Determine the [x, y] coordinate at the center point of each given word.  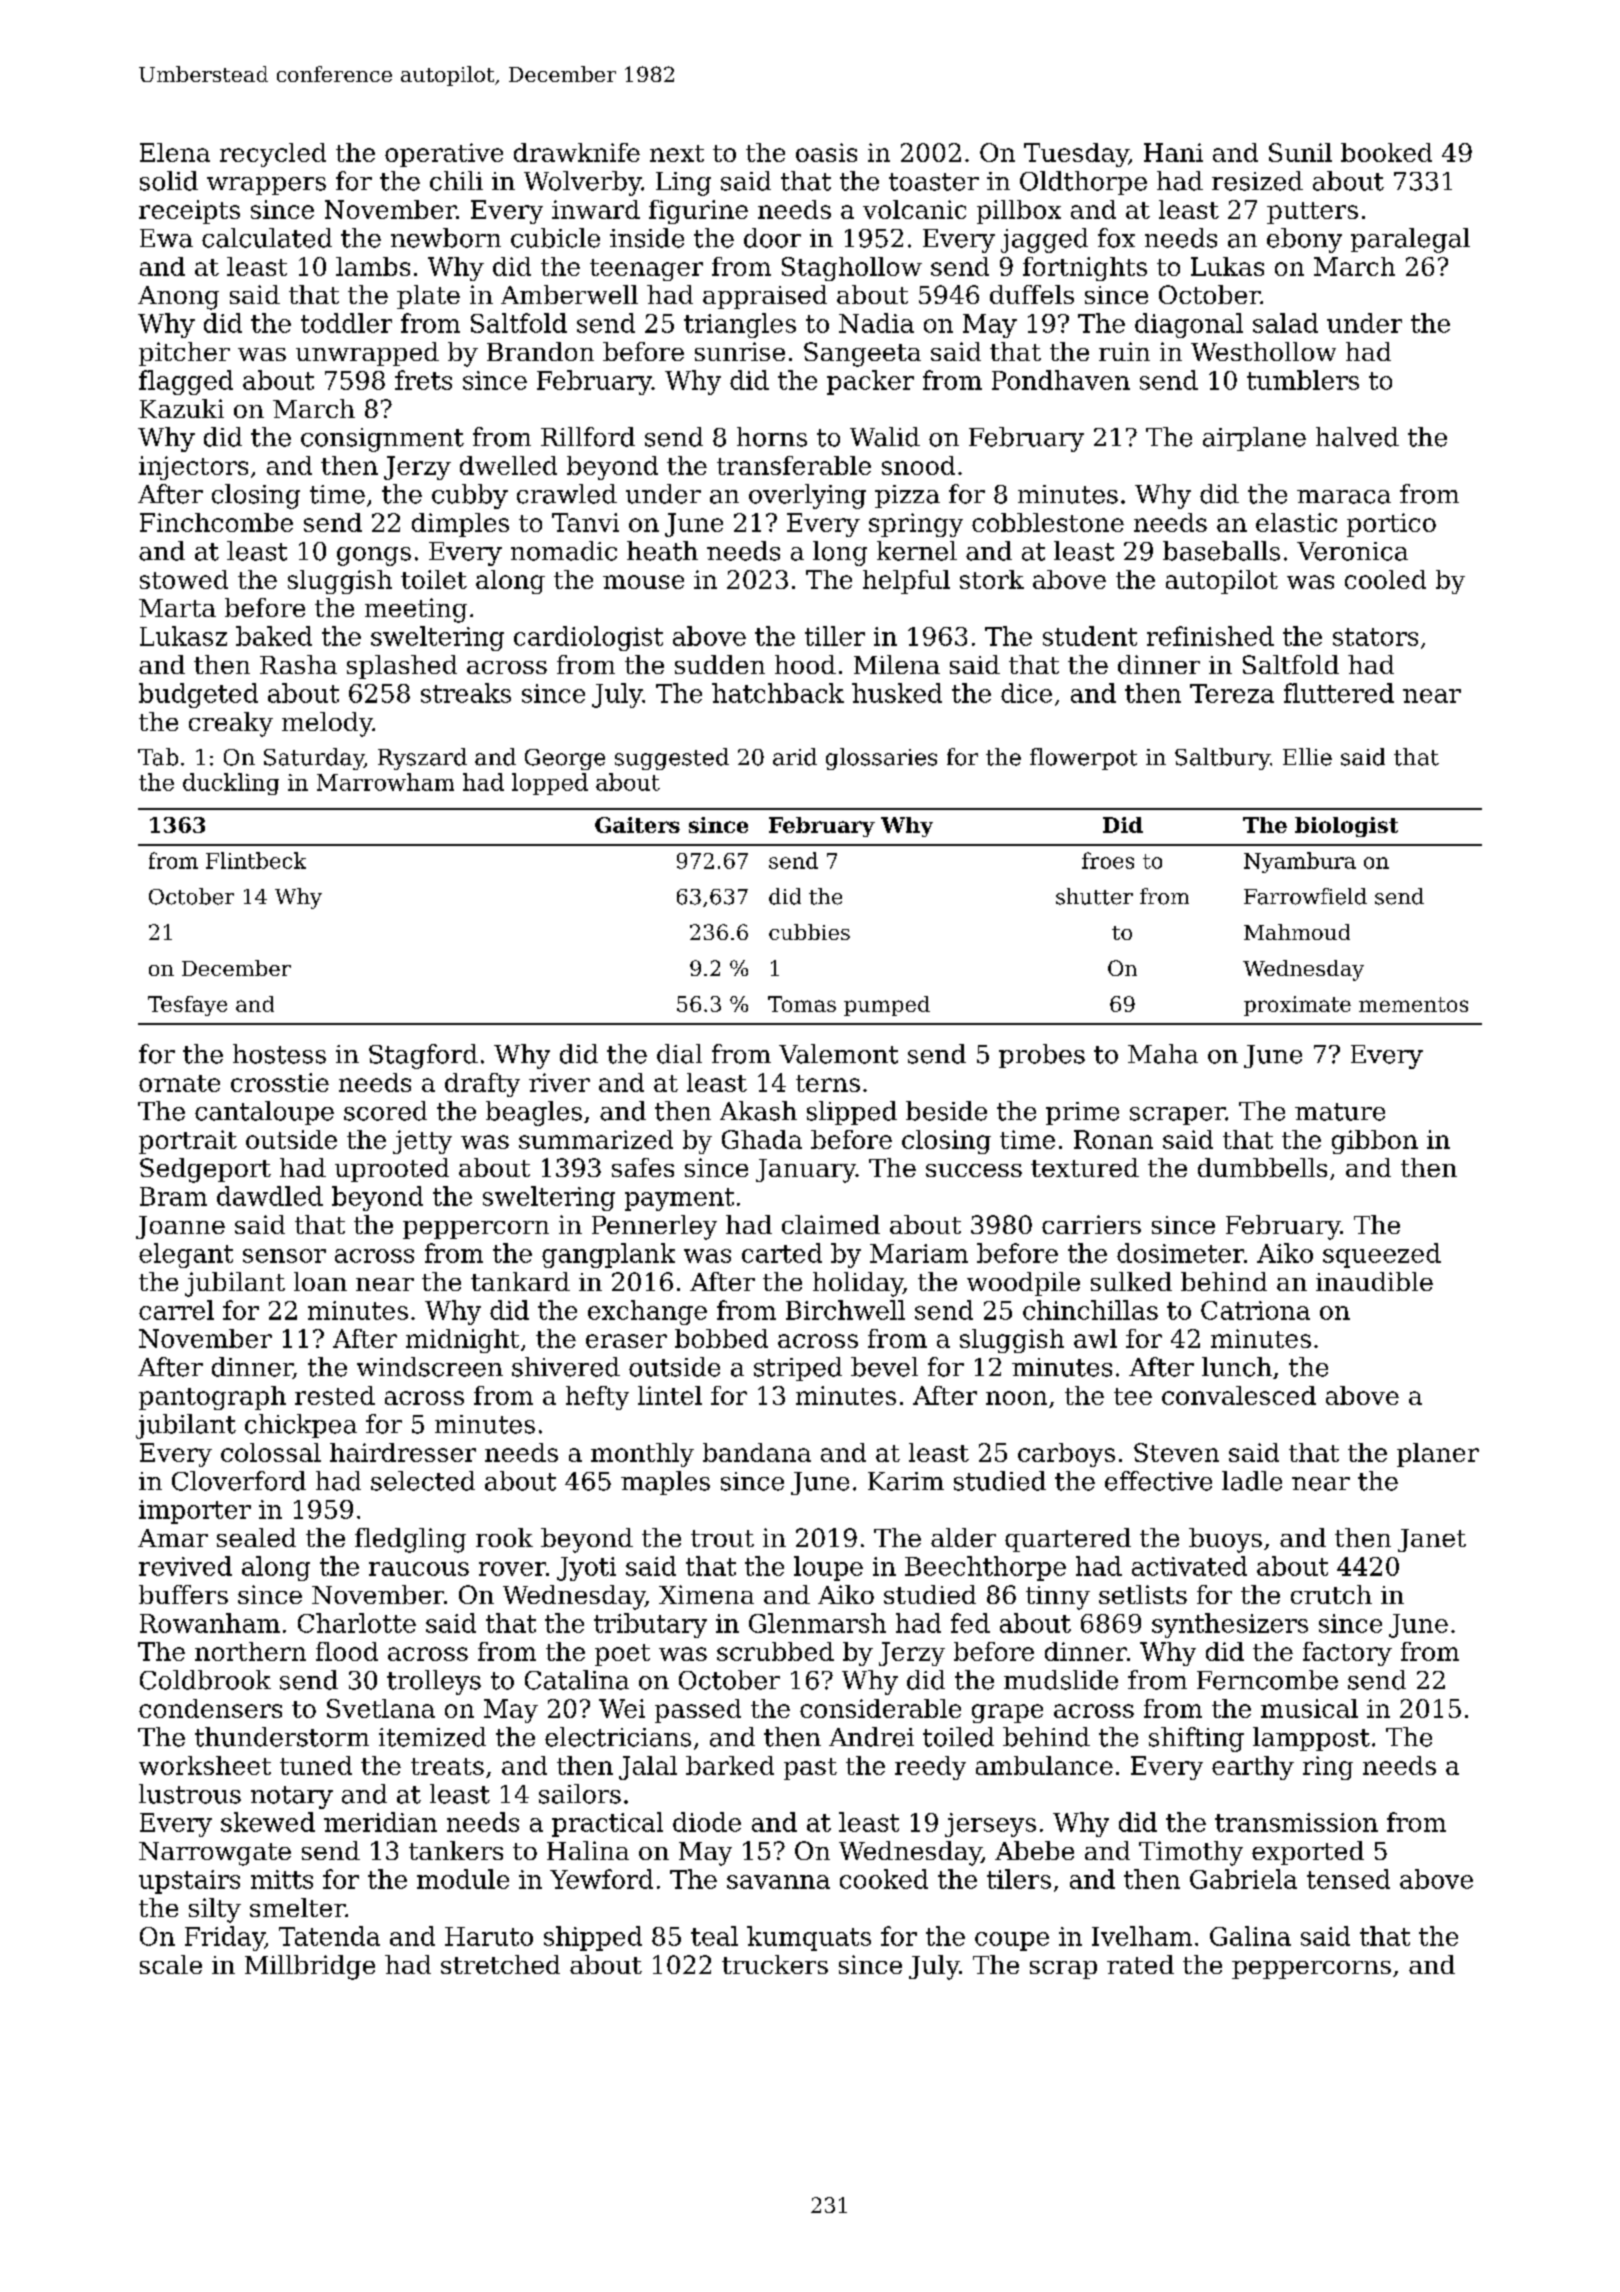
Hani [1173, 152]
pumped [887, 1006]
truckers [775, 1964]
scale [171, 1964]
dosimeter [1180, 1253]
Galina [1250, 1936]
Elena [175, 152]
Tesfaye [187, 1006]
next [677, 153]
